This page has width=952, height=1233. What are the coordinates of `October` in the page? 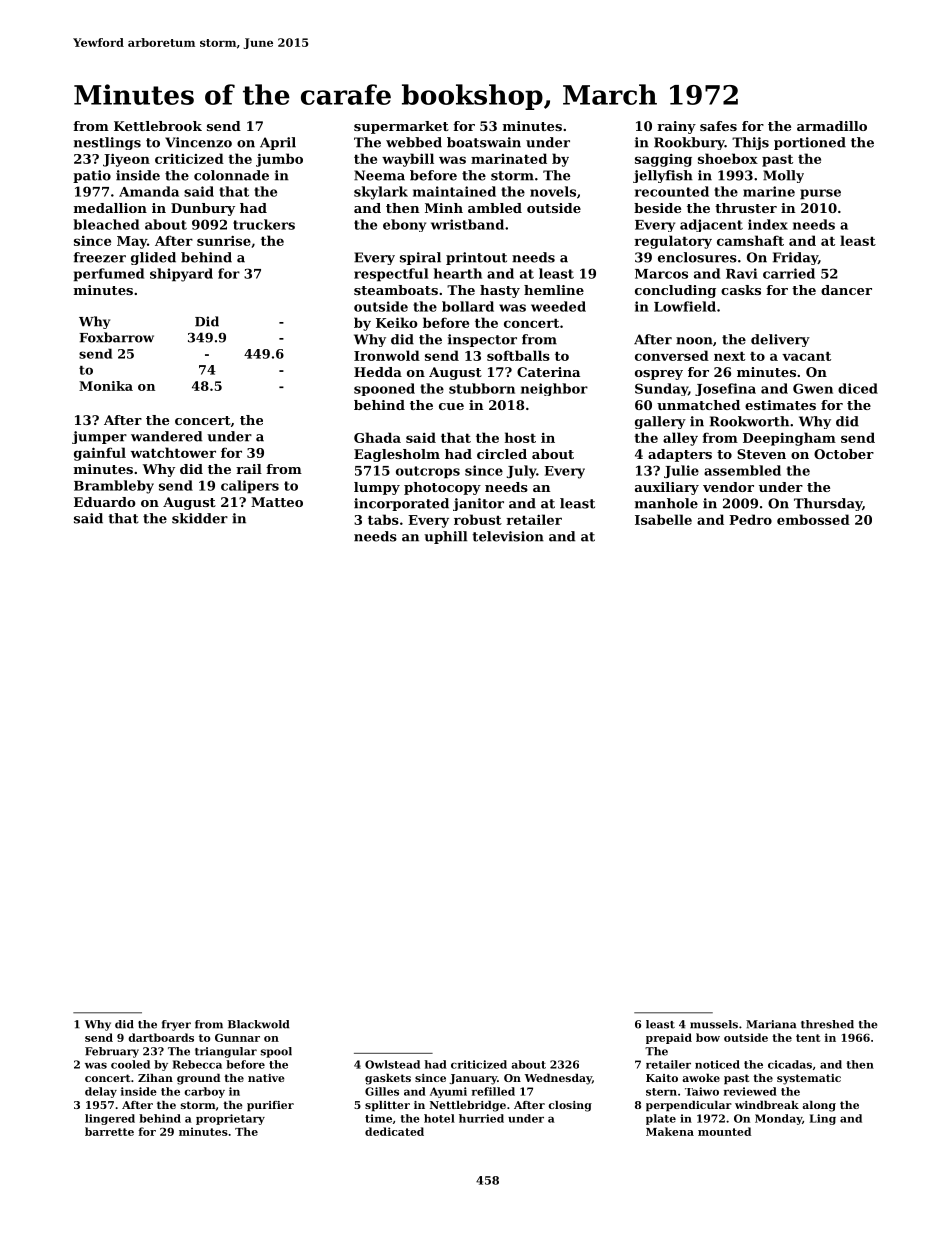 It's located at (844, 454).
